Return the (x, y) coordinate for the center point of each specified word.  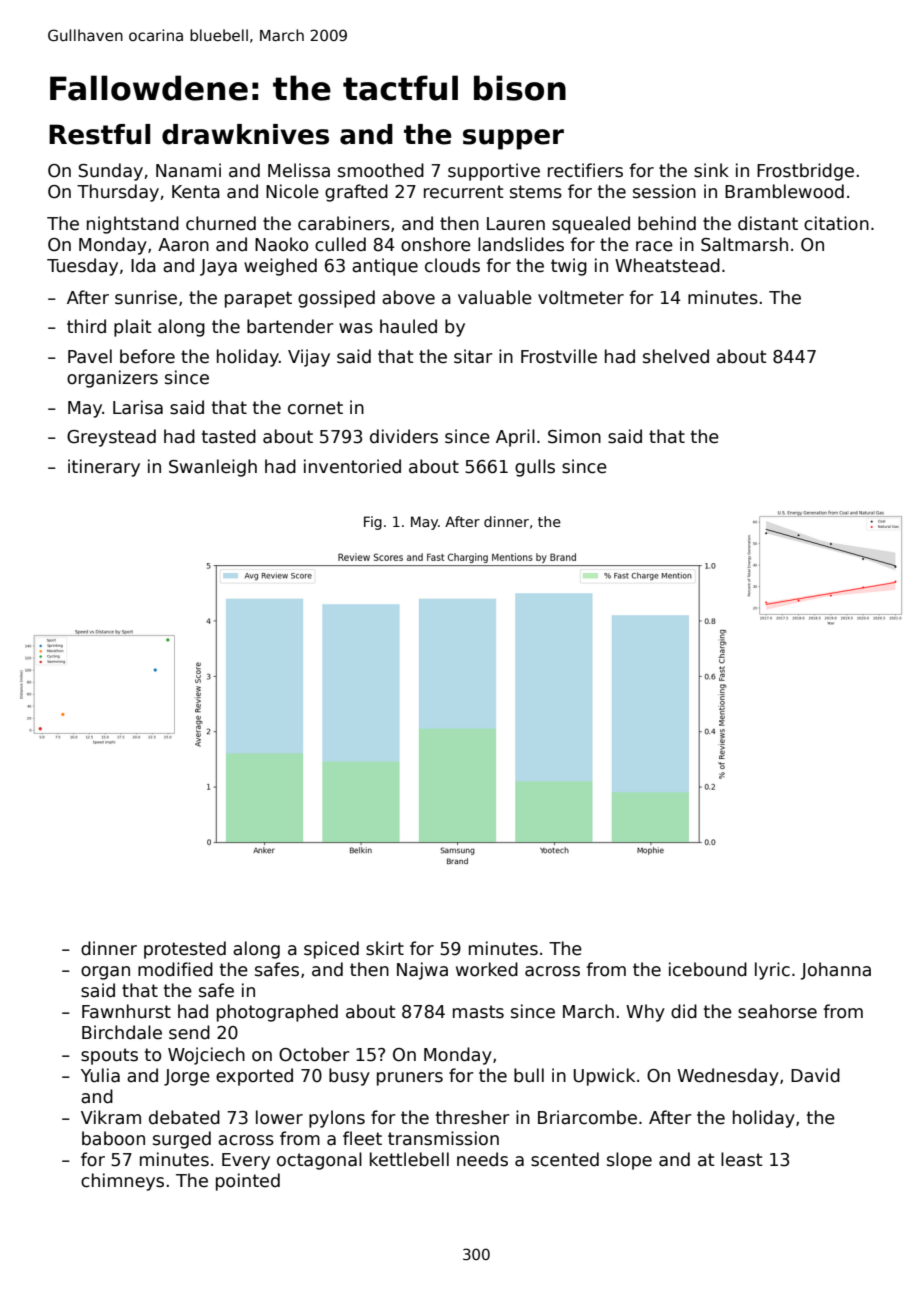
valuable (495, 297)
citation (836, 223)
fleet (362, 1138)
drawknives (245, 134)
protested (185, 950)
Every (246, 1161)
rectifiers (585, 170)
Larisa (138, 407)
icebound (708, 969)
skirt (385, 948)
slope (629, 1161)
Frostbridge (805, 172)
